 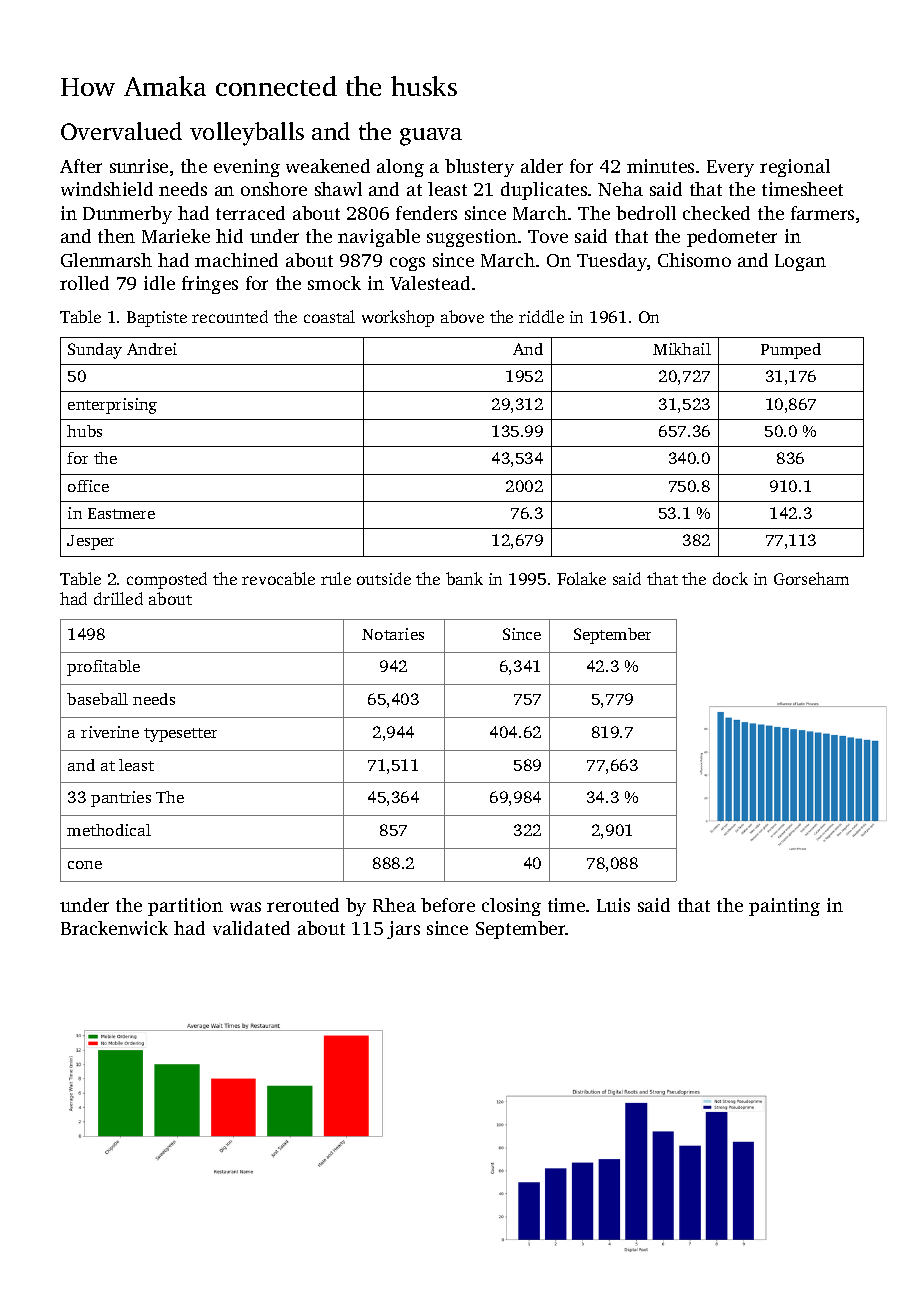 What do you see at coordinates (431, 137) in the page?
I see `guava` at bounding box center [431, 137].
